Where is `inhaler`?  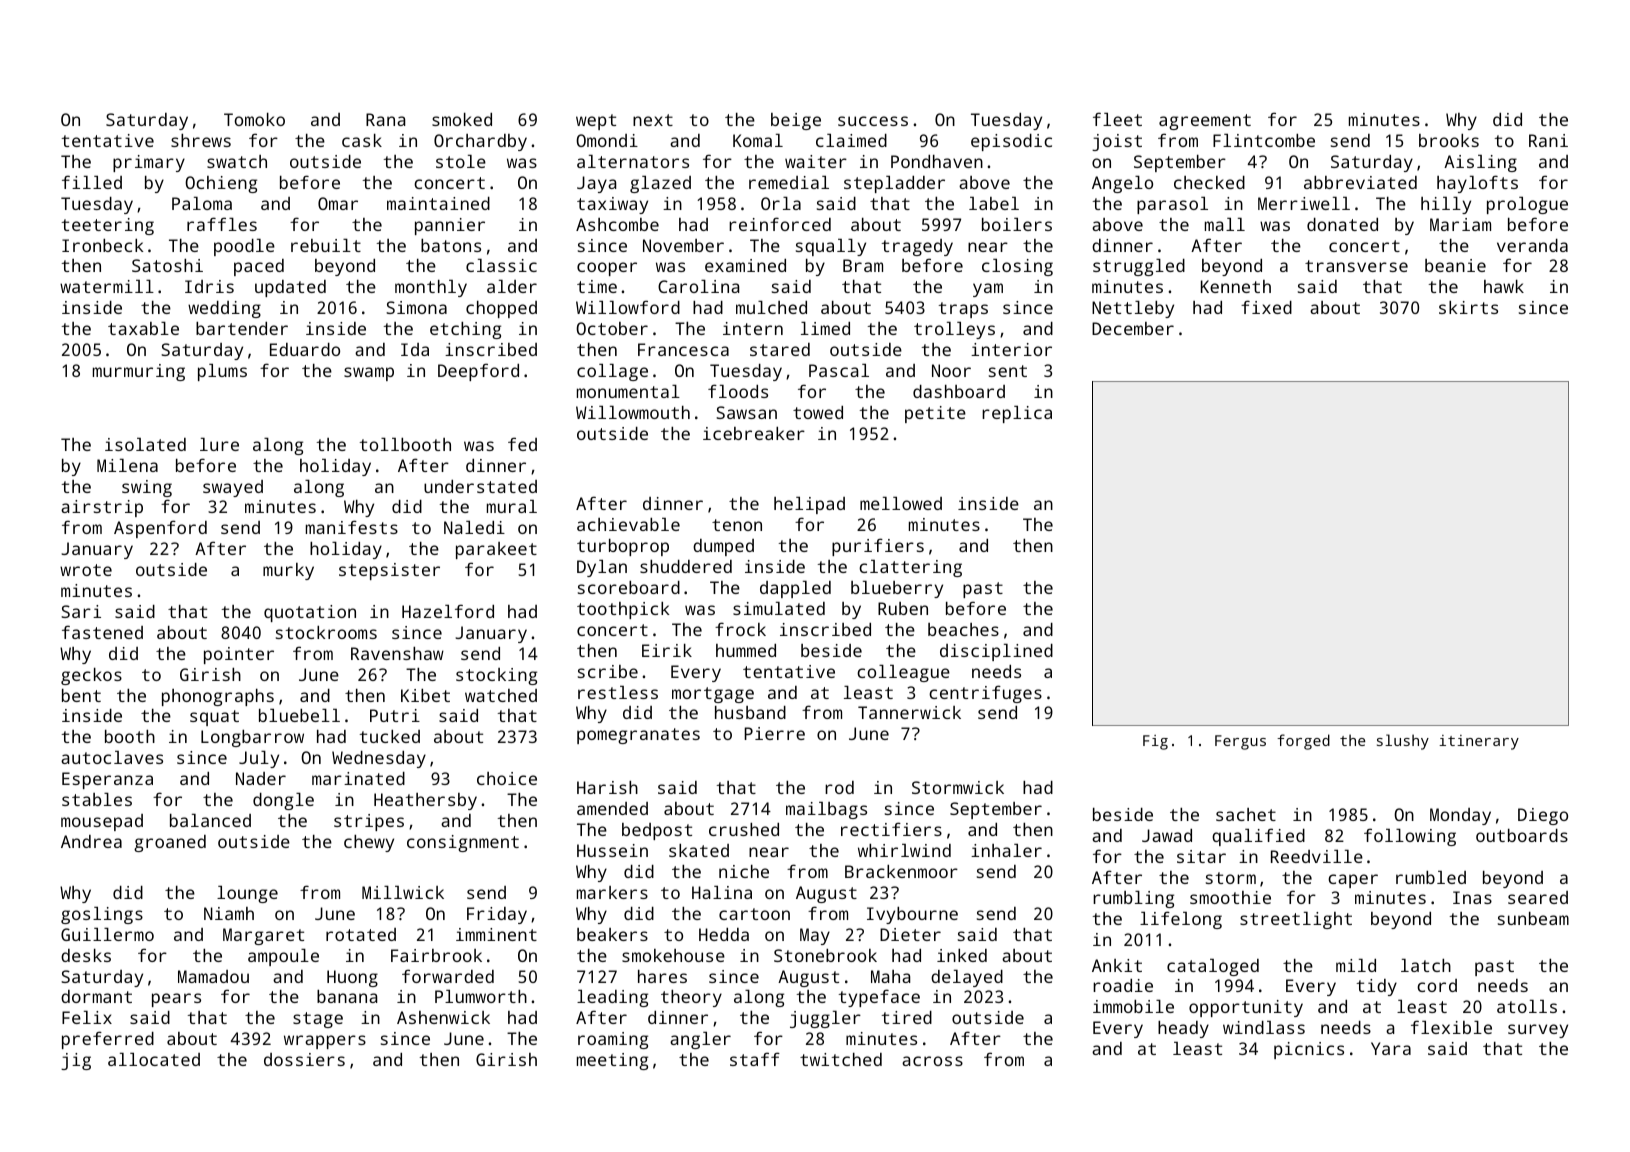 inhaler is located at coordinates (1006, 850).
